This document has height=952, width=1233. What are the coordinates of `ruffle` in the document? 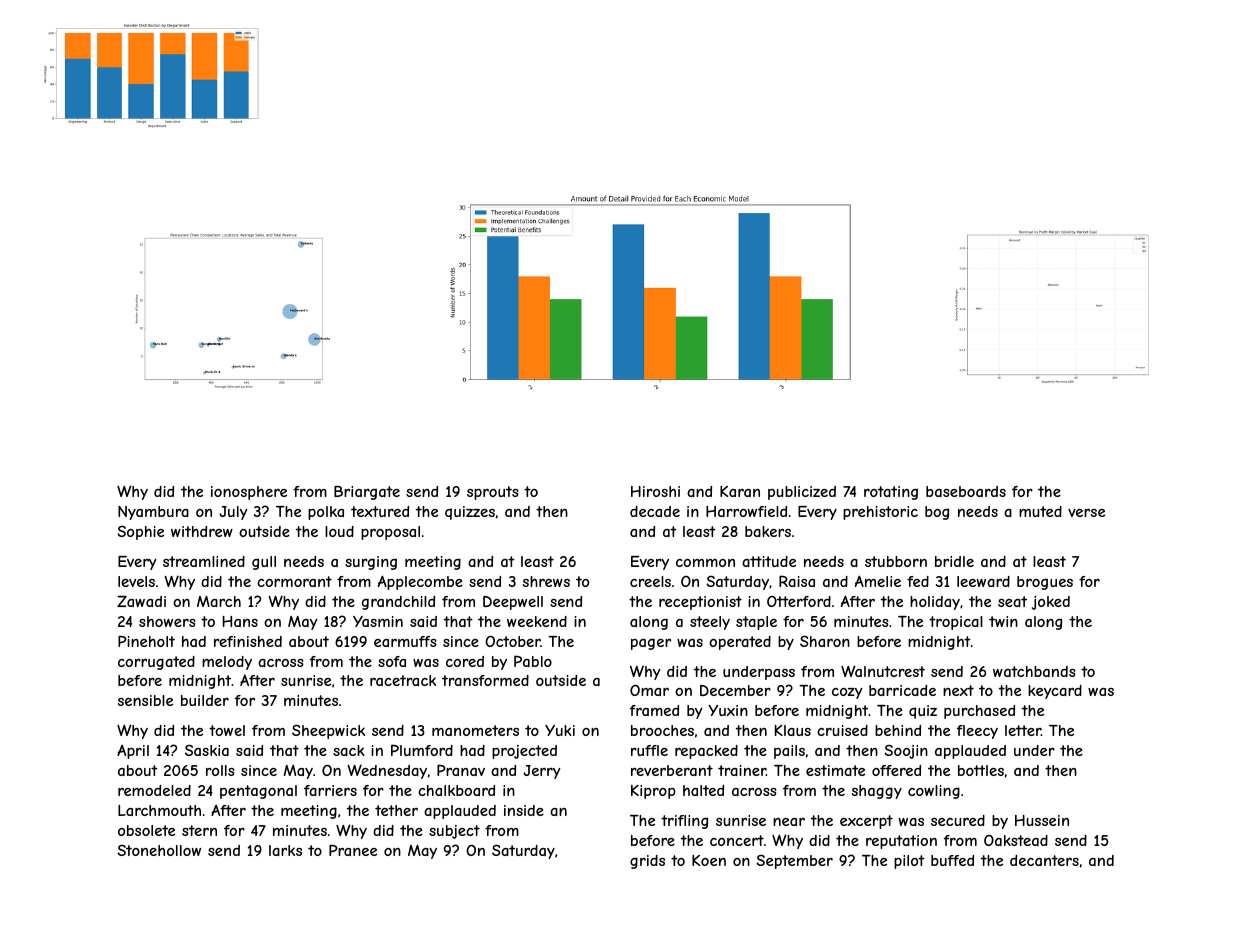 It's located at (649, 750).
